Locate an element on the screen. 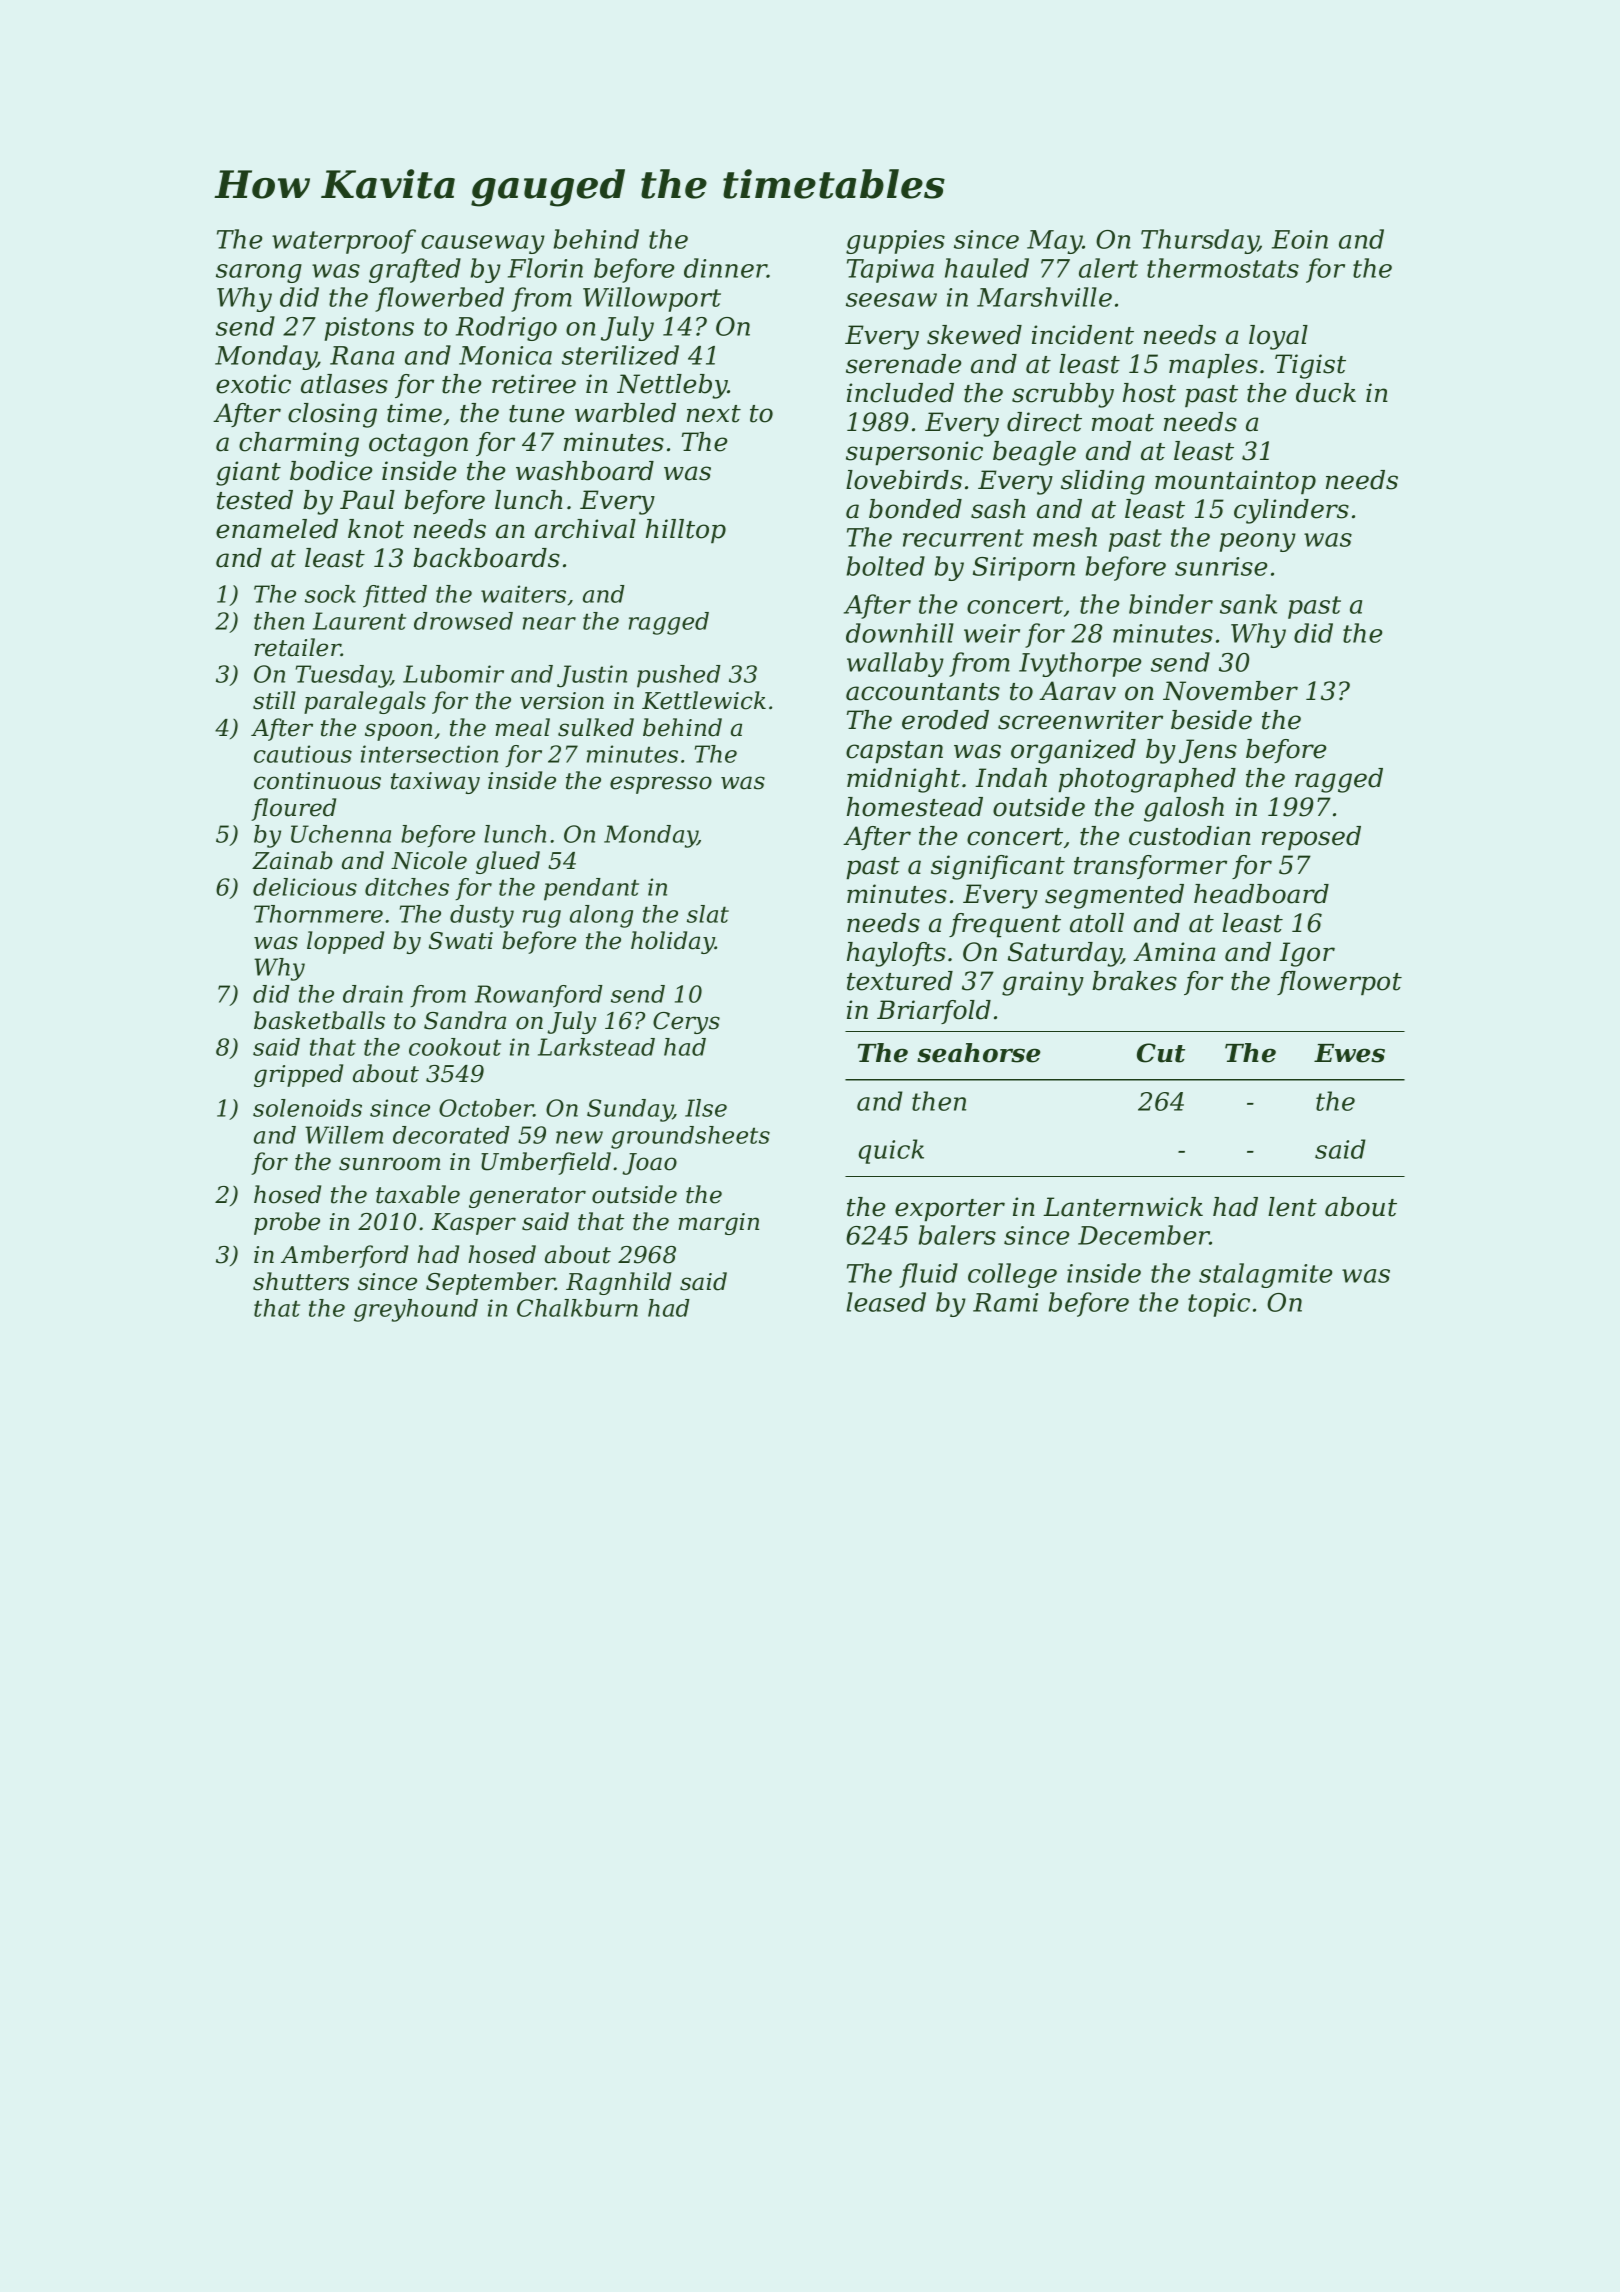  fluid is located at coordinates (928, 1275).
